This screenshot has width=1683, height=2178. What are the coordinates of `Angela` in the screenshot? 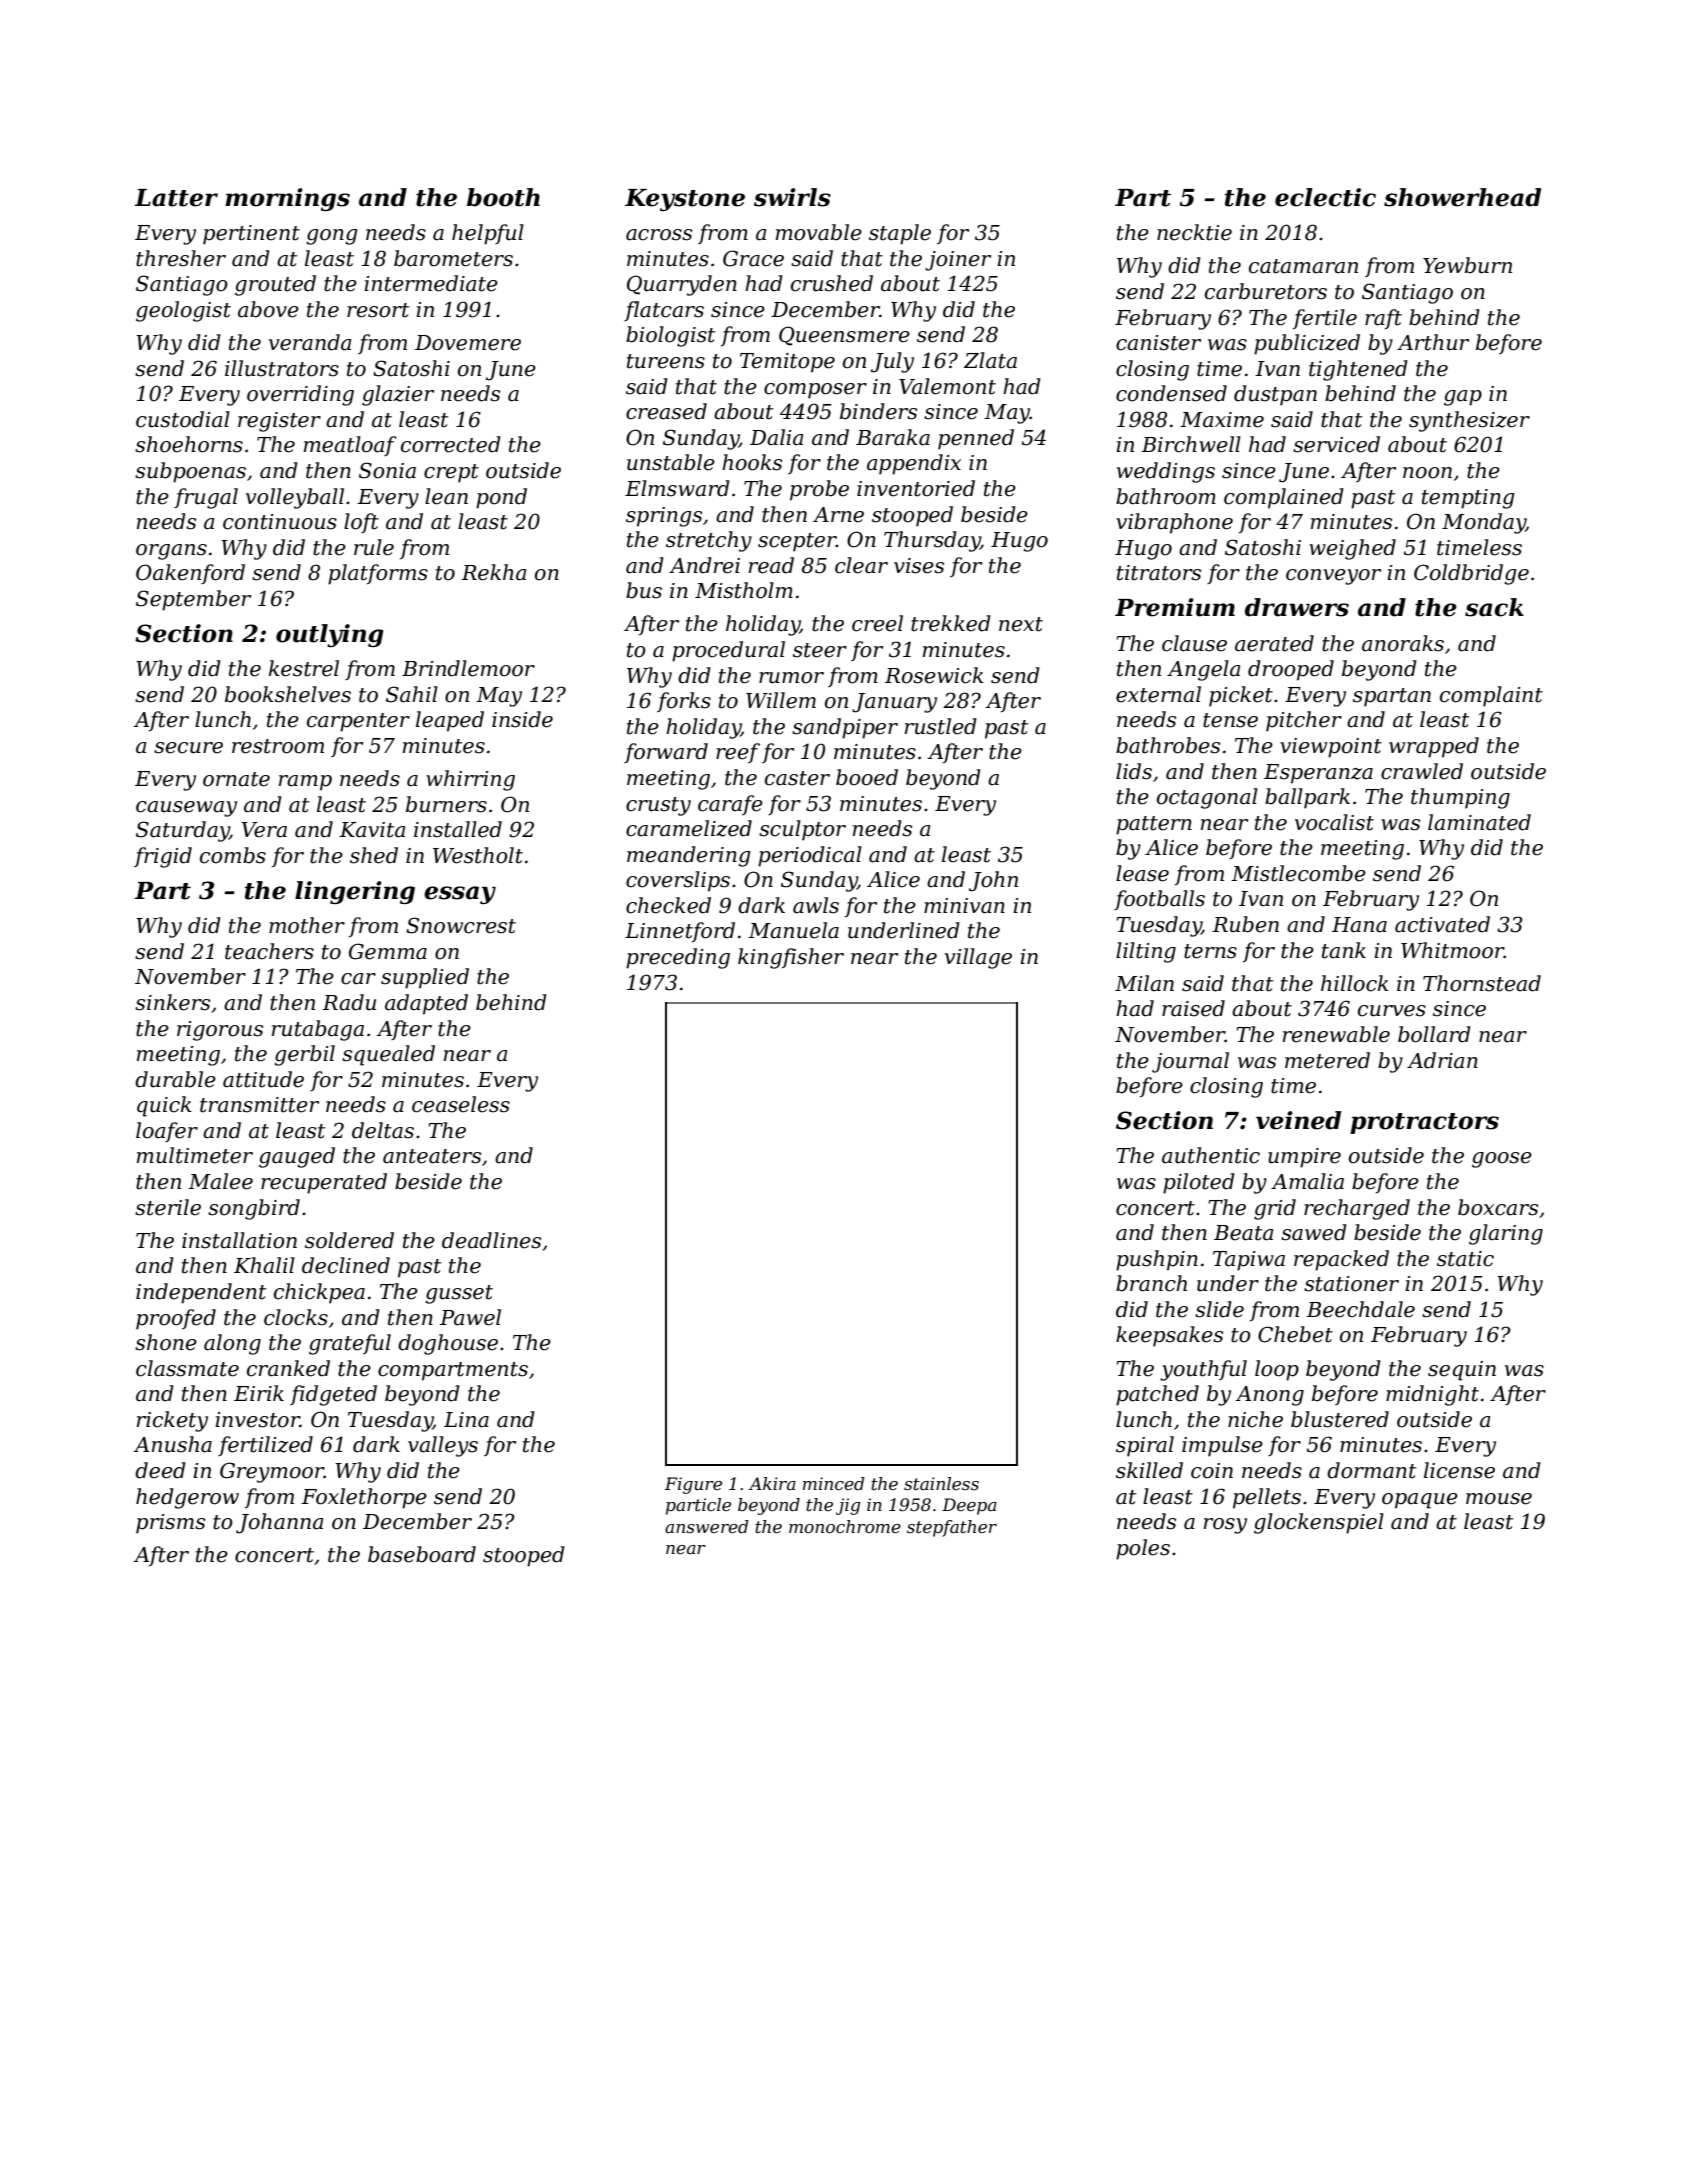 It's located at (1203, 670).
